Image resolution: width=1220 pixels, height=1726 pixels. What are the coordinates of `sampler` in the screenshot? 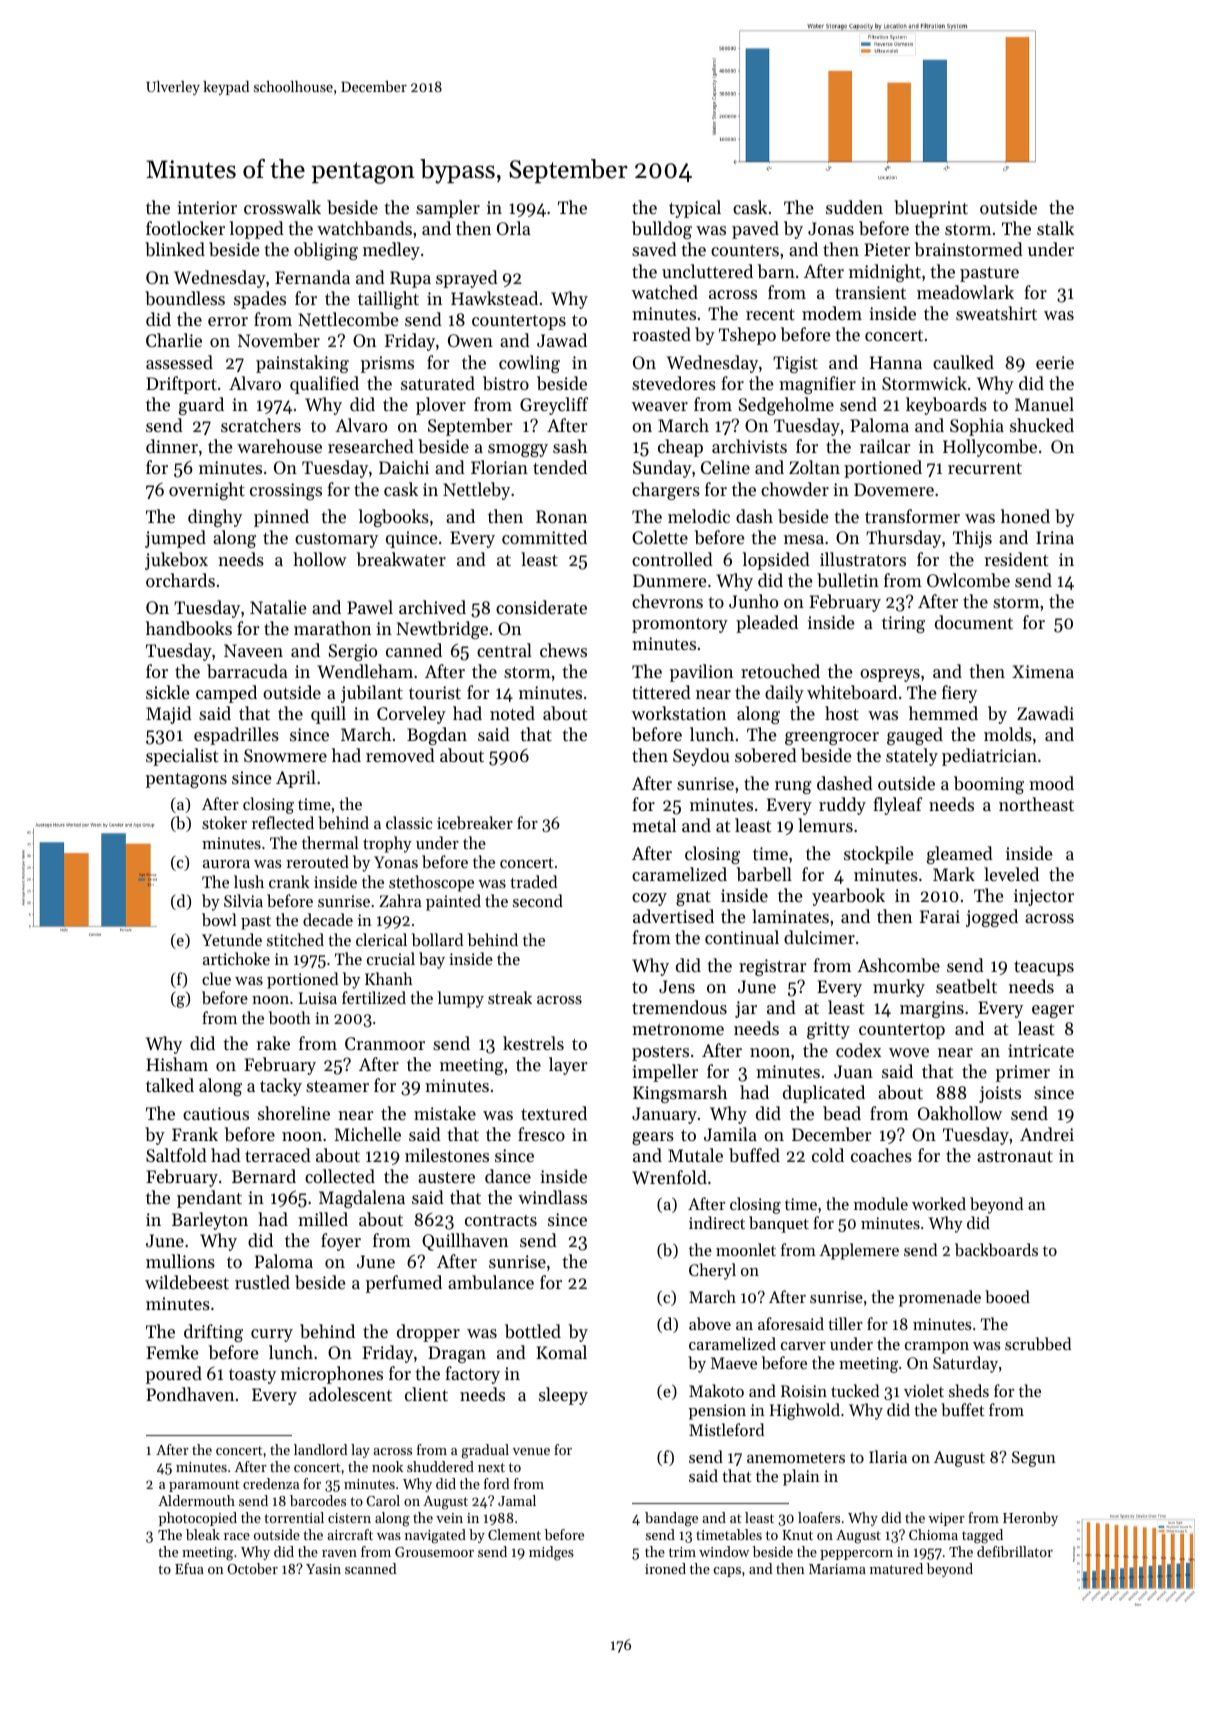 It's located at (448, 209).
